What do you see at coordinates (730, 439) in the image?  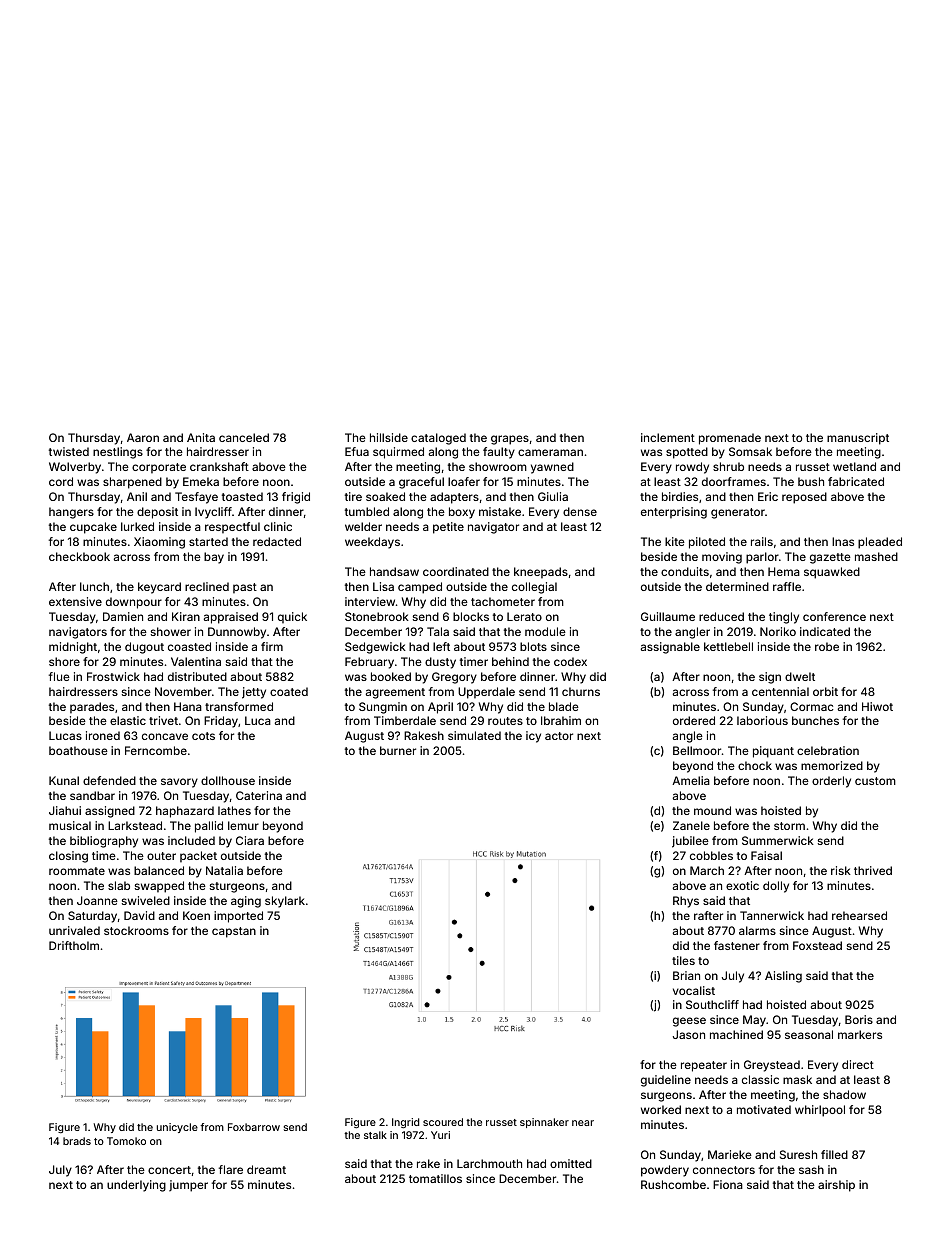 I see `promenade` at bounding box center [730, 439].
